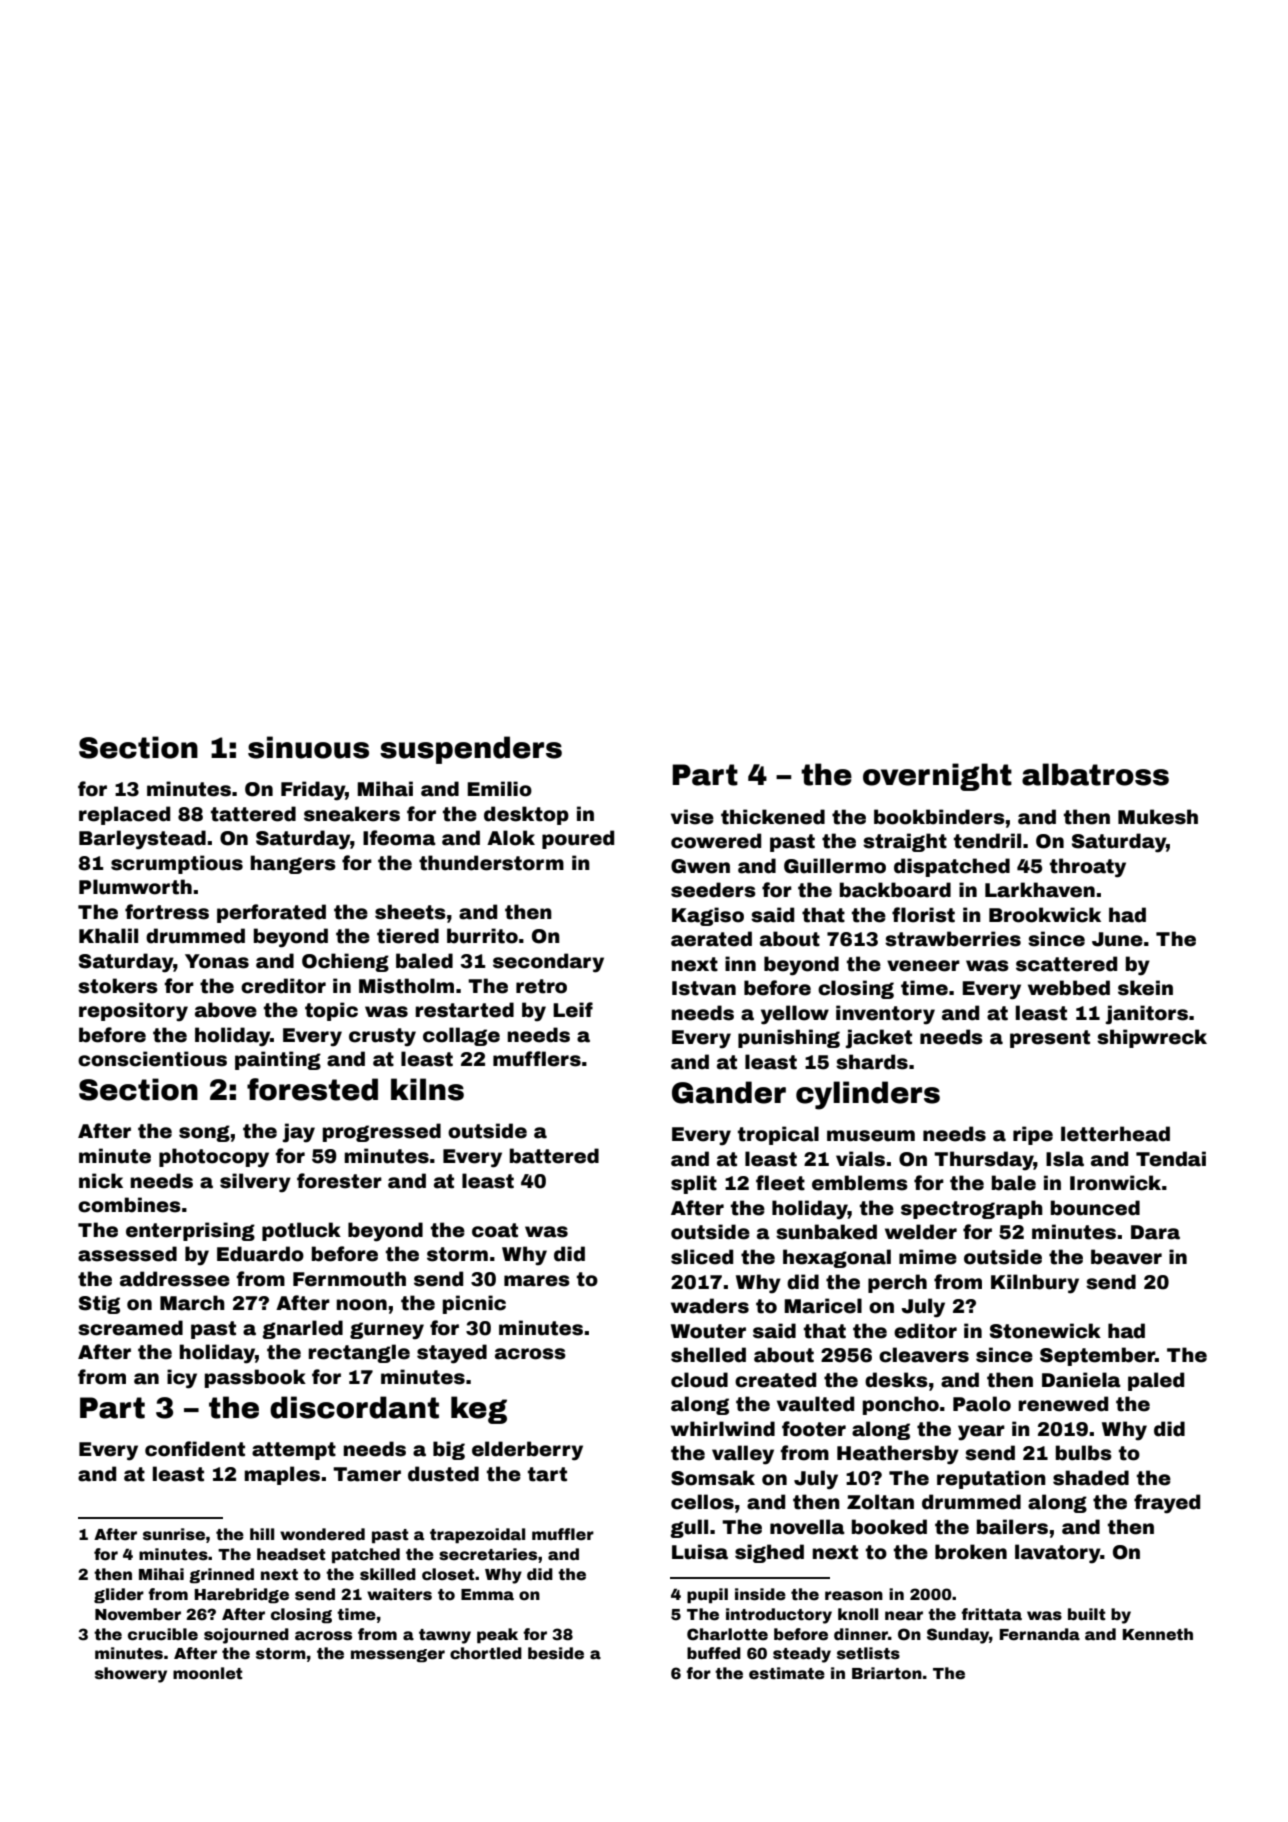  Describe the element at coordinates (129, 1205) in the screenshot. I see `combines` at that location.
